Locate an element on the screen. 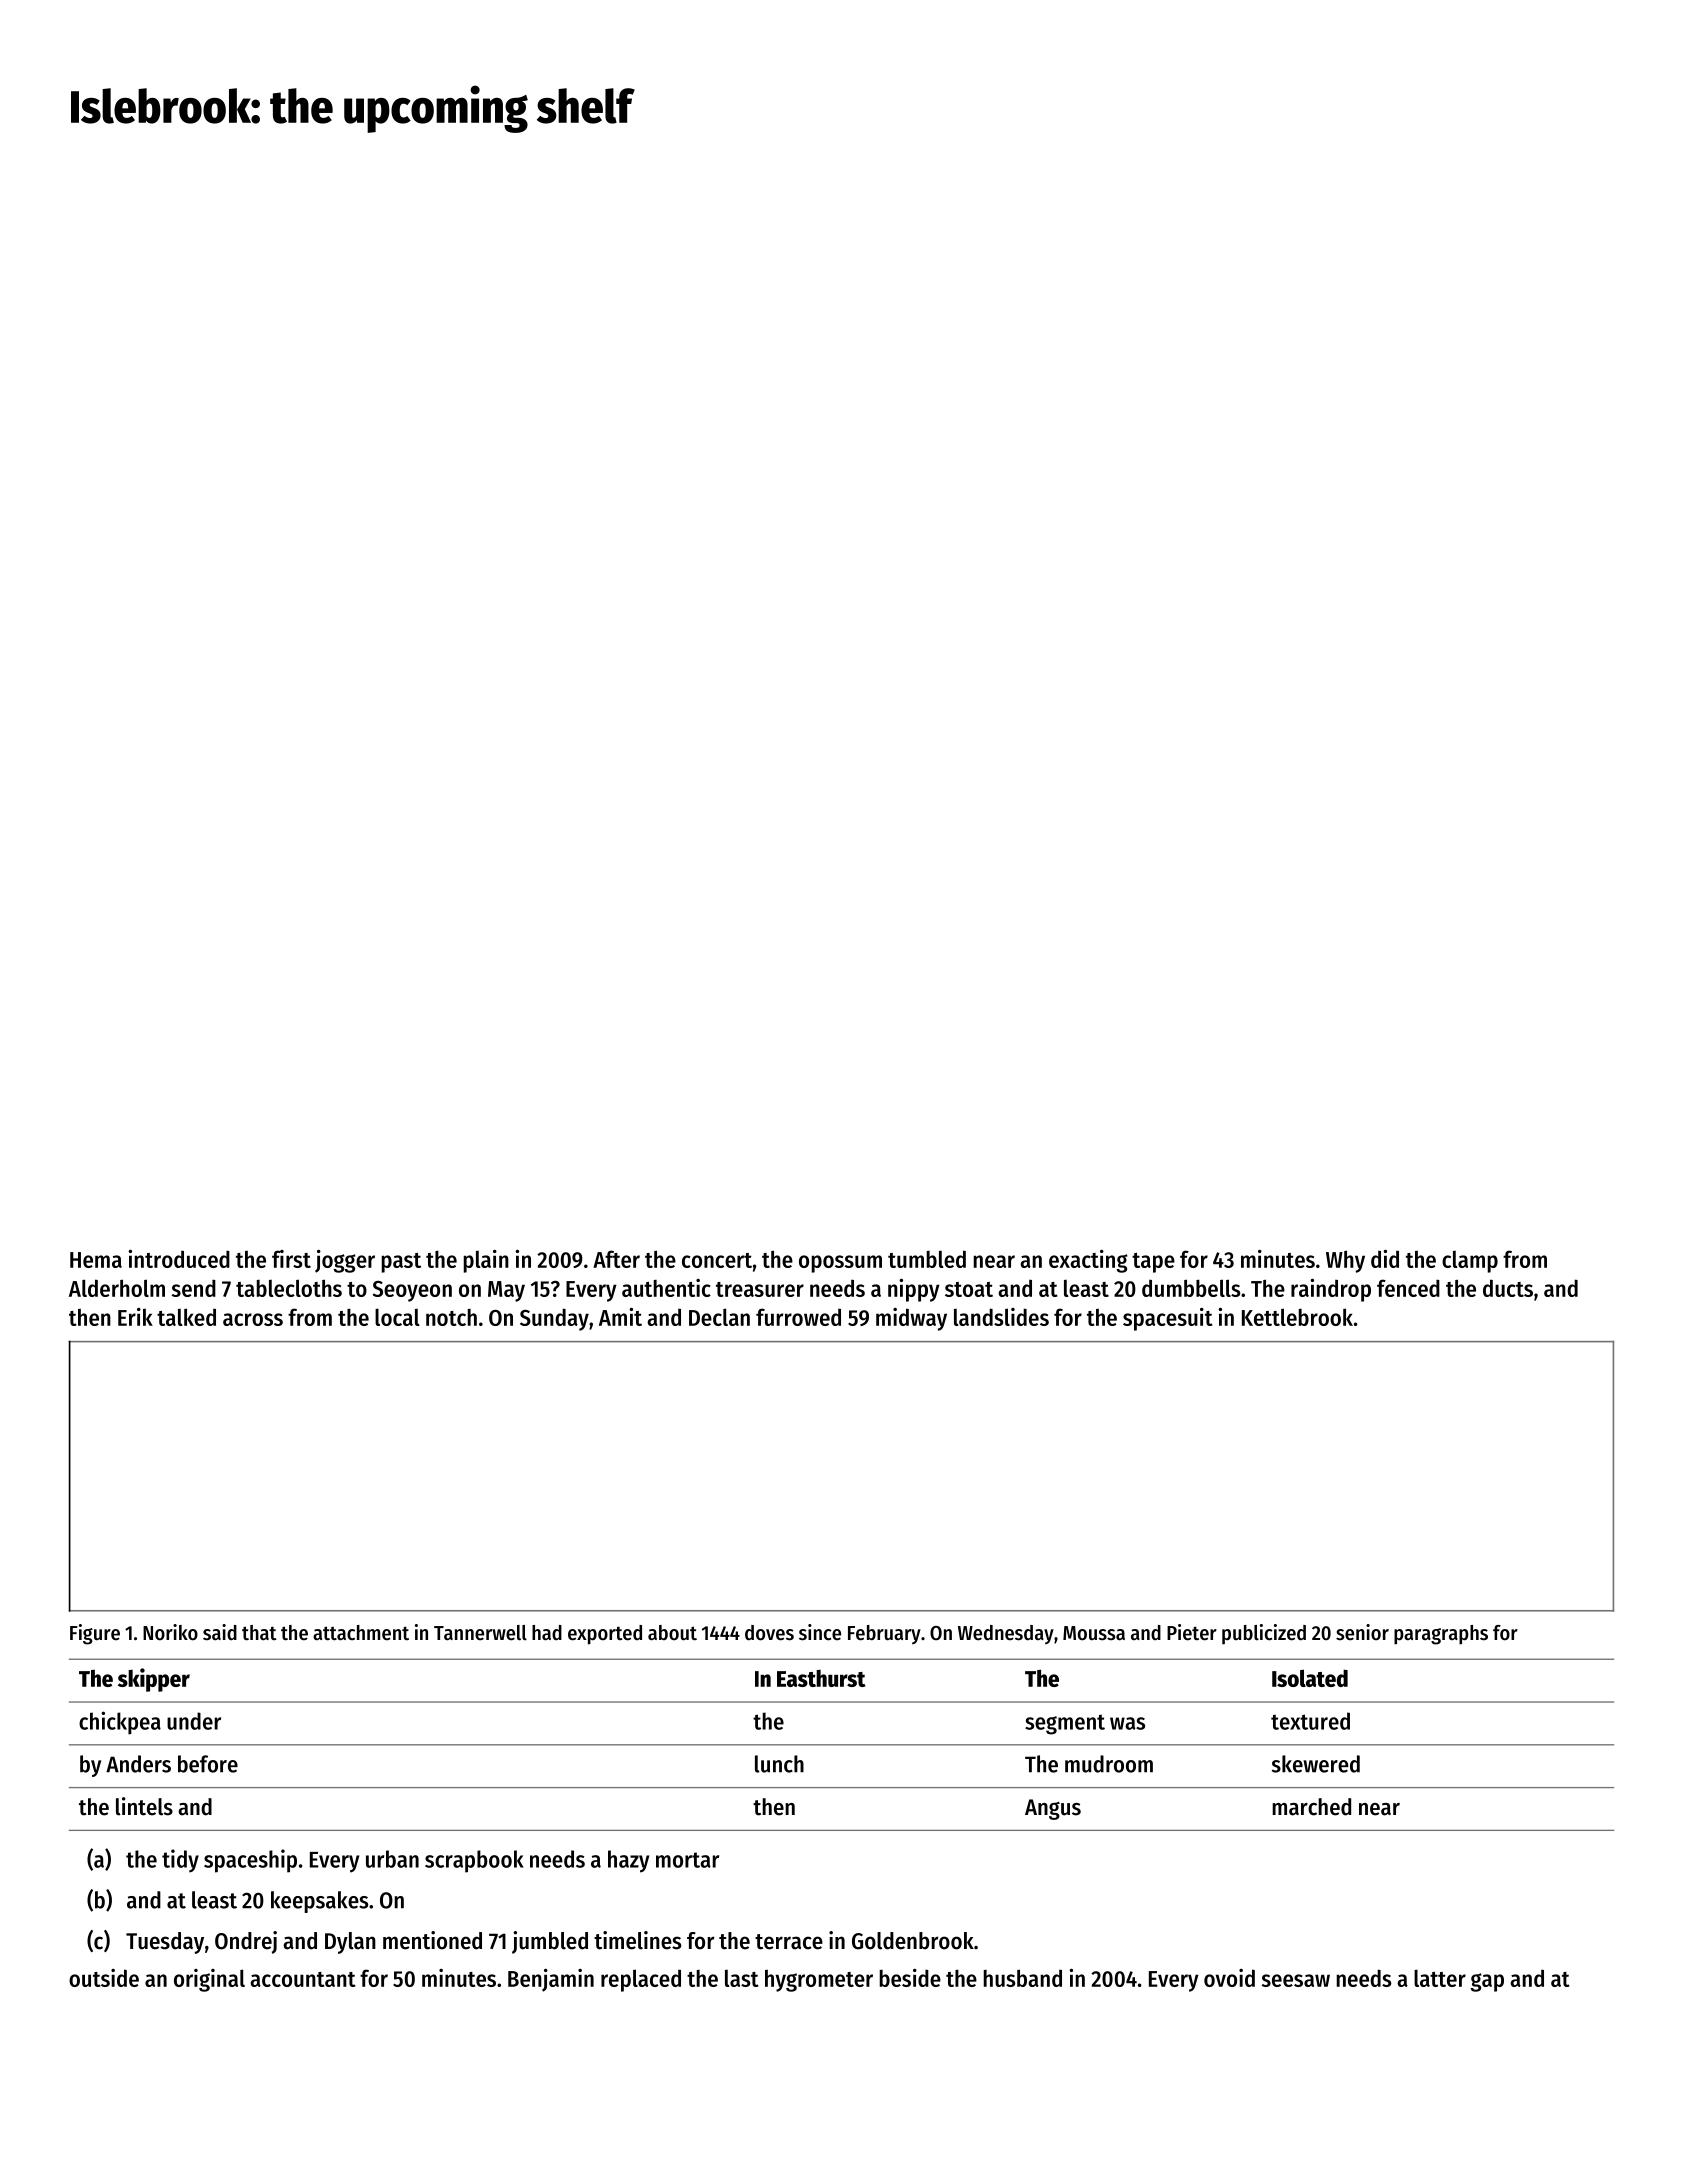 Image resolution: width=1683 pixels, height=2178 pixels. Angus is located at coordinates (1053, 1809).
